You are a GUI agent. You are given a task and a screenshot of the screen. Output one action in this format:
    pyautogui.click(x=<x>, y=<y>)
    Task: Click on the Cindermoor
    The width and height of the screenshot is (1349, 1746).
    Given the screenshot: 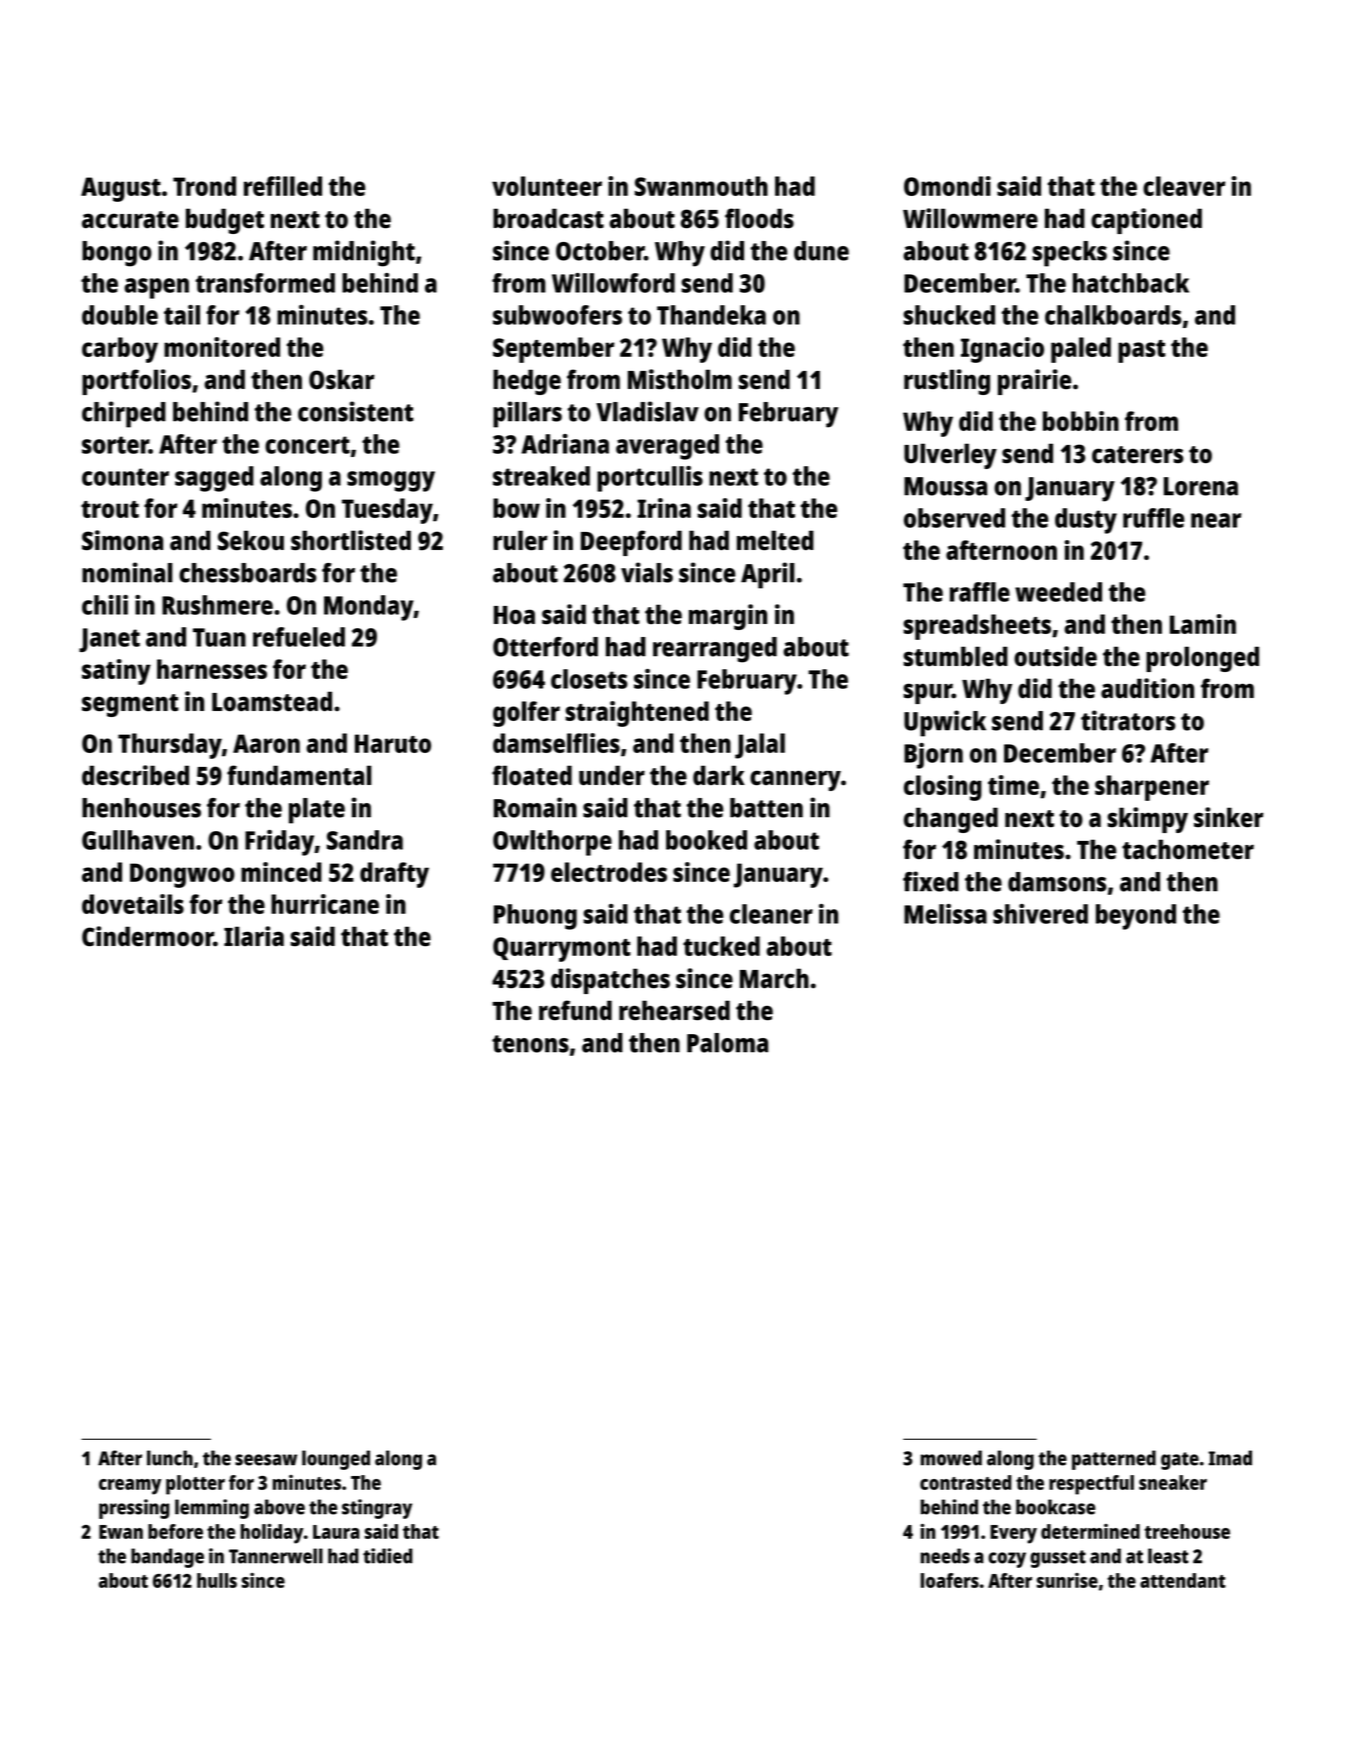 What is the action you would take?
    pyautogui.click(x=148, y=936)
